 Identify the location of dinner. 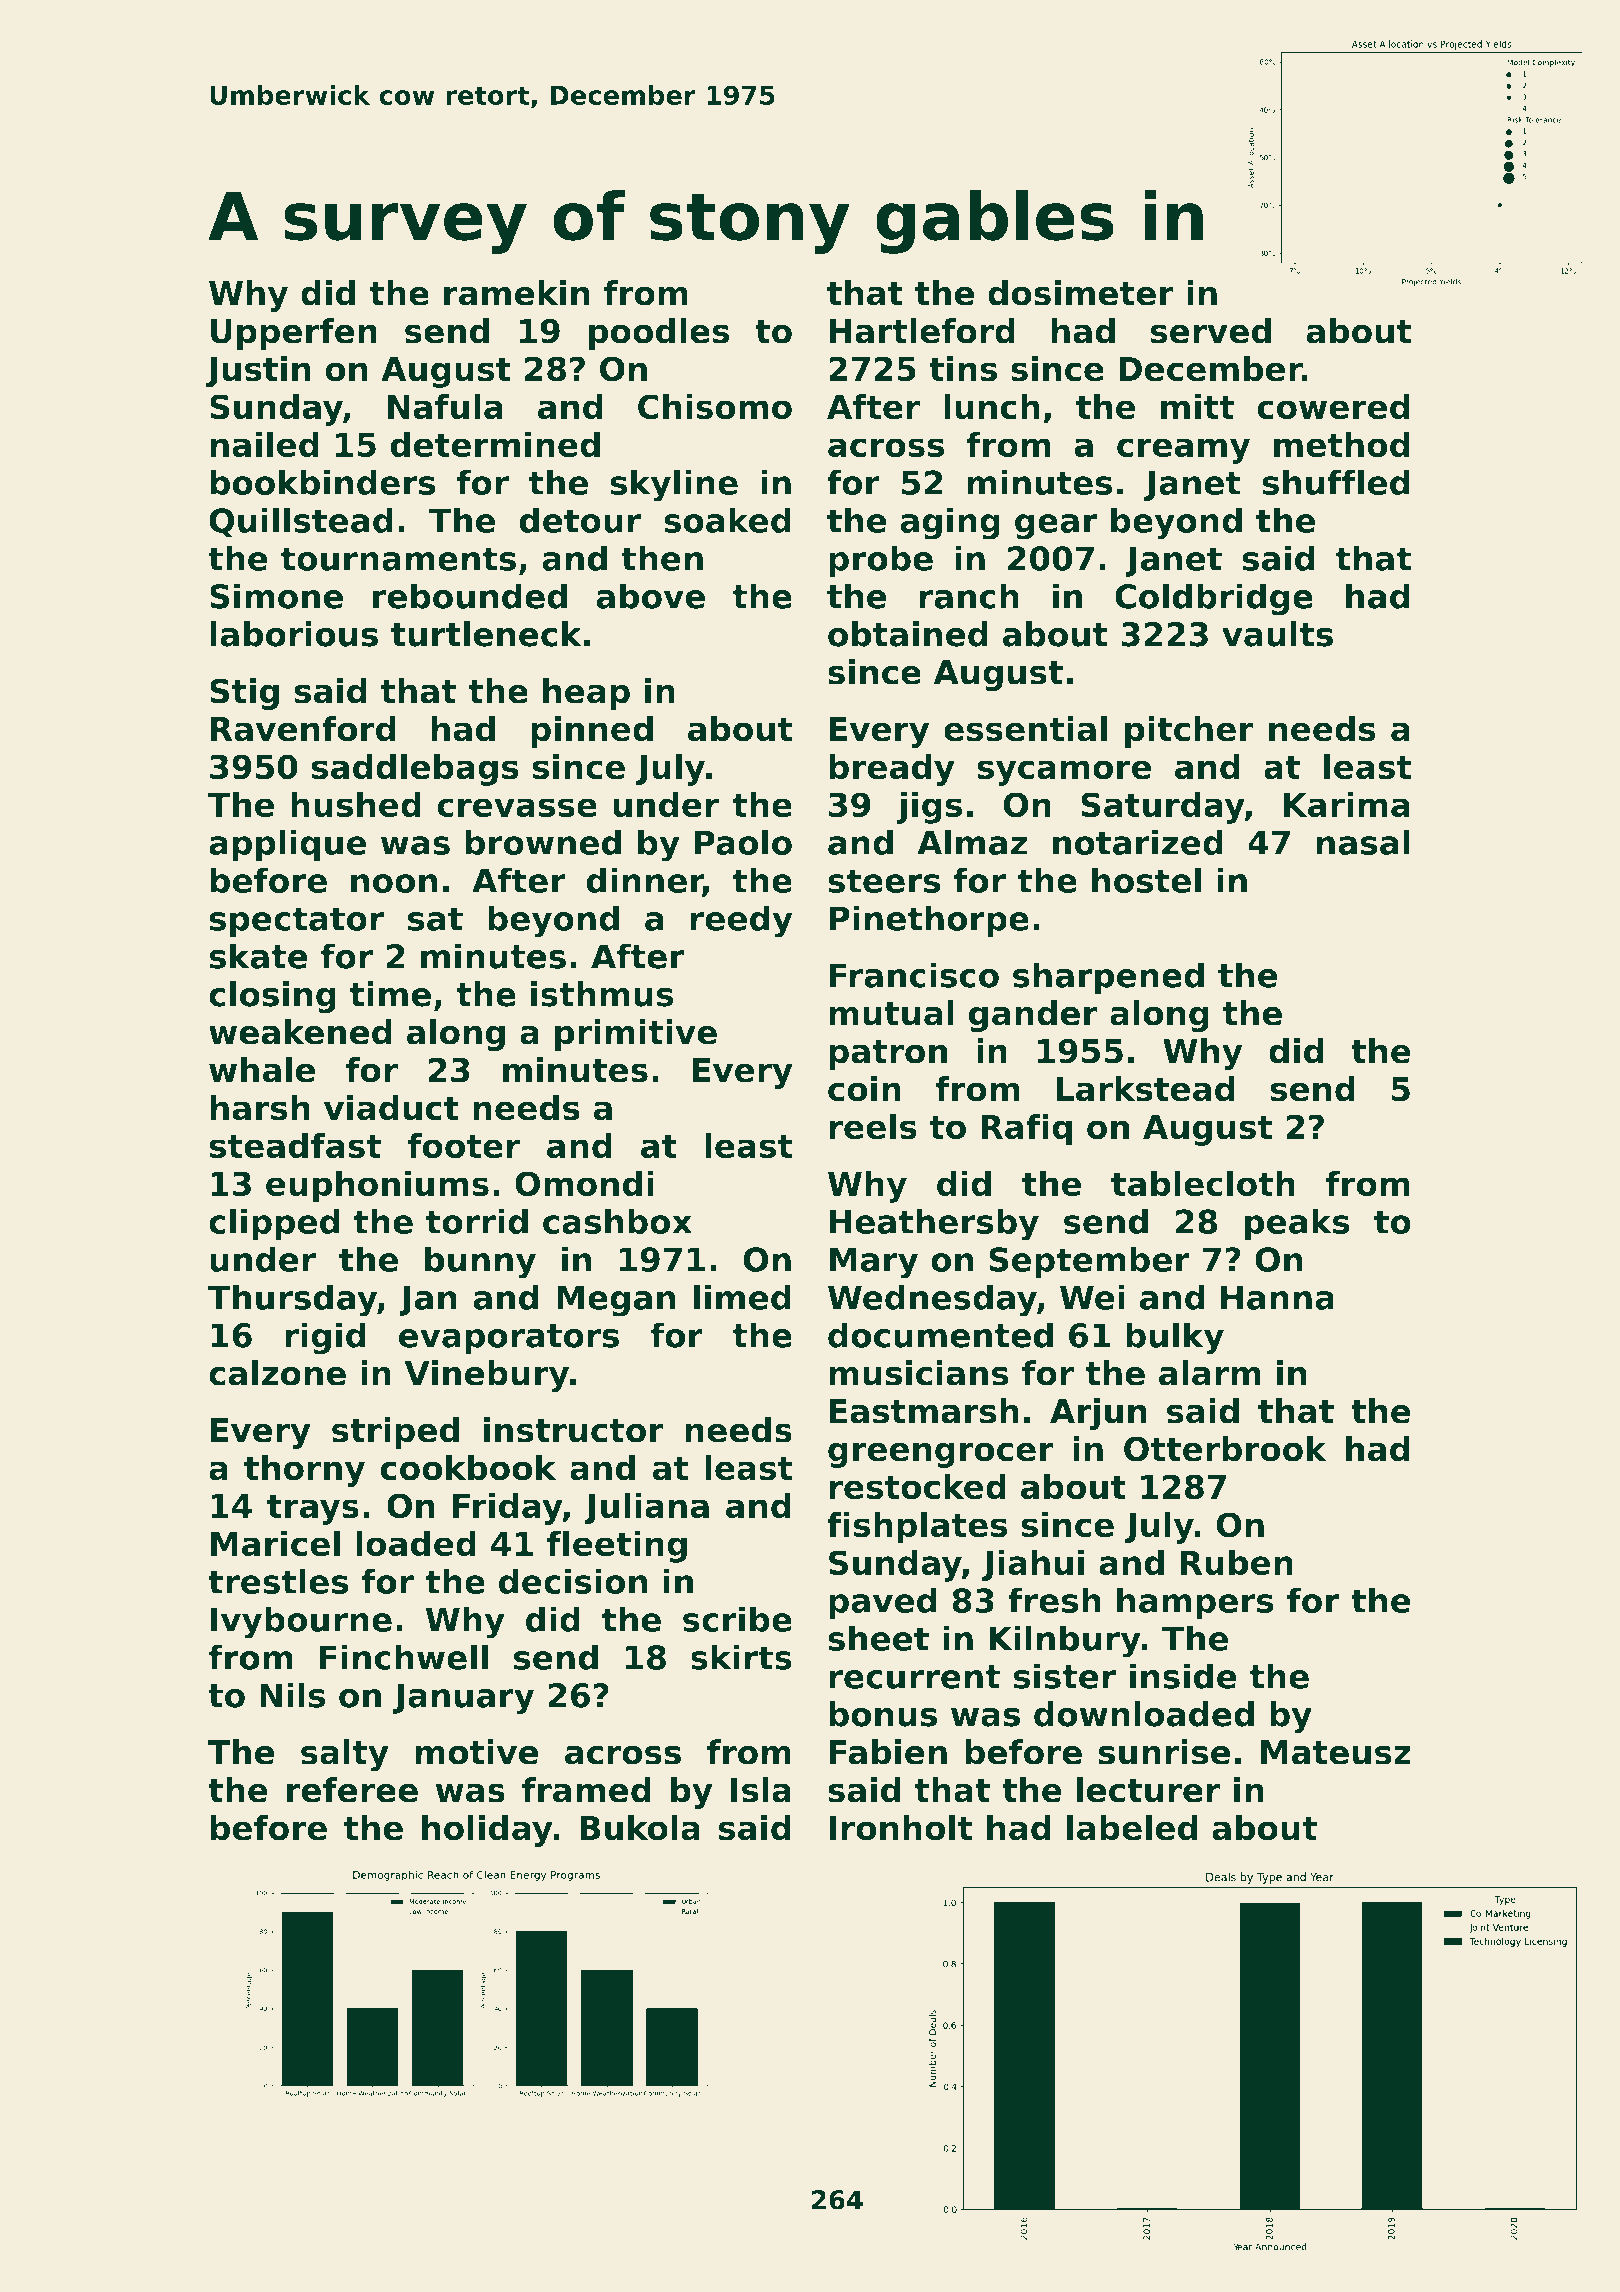
(644, 881).
